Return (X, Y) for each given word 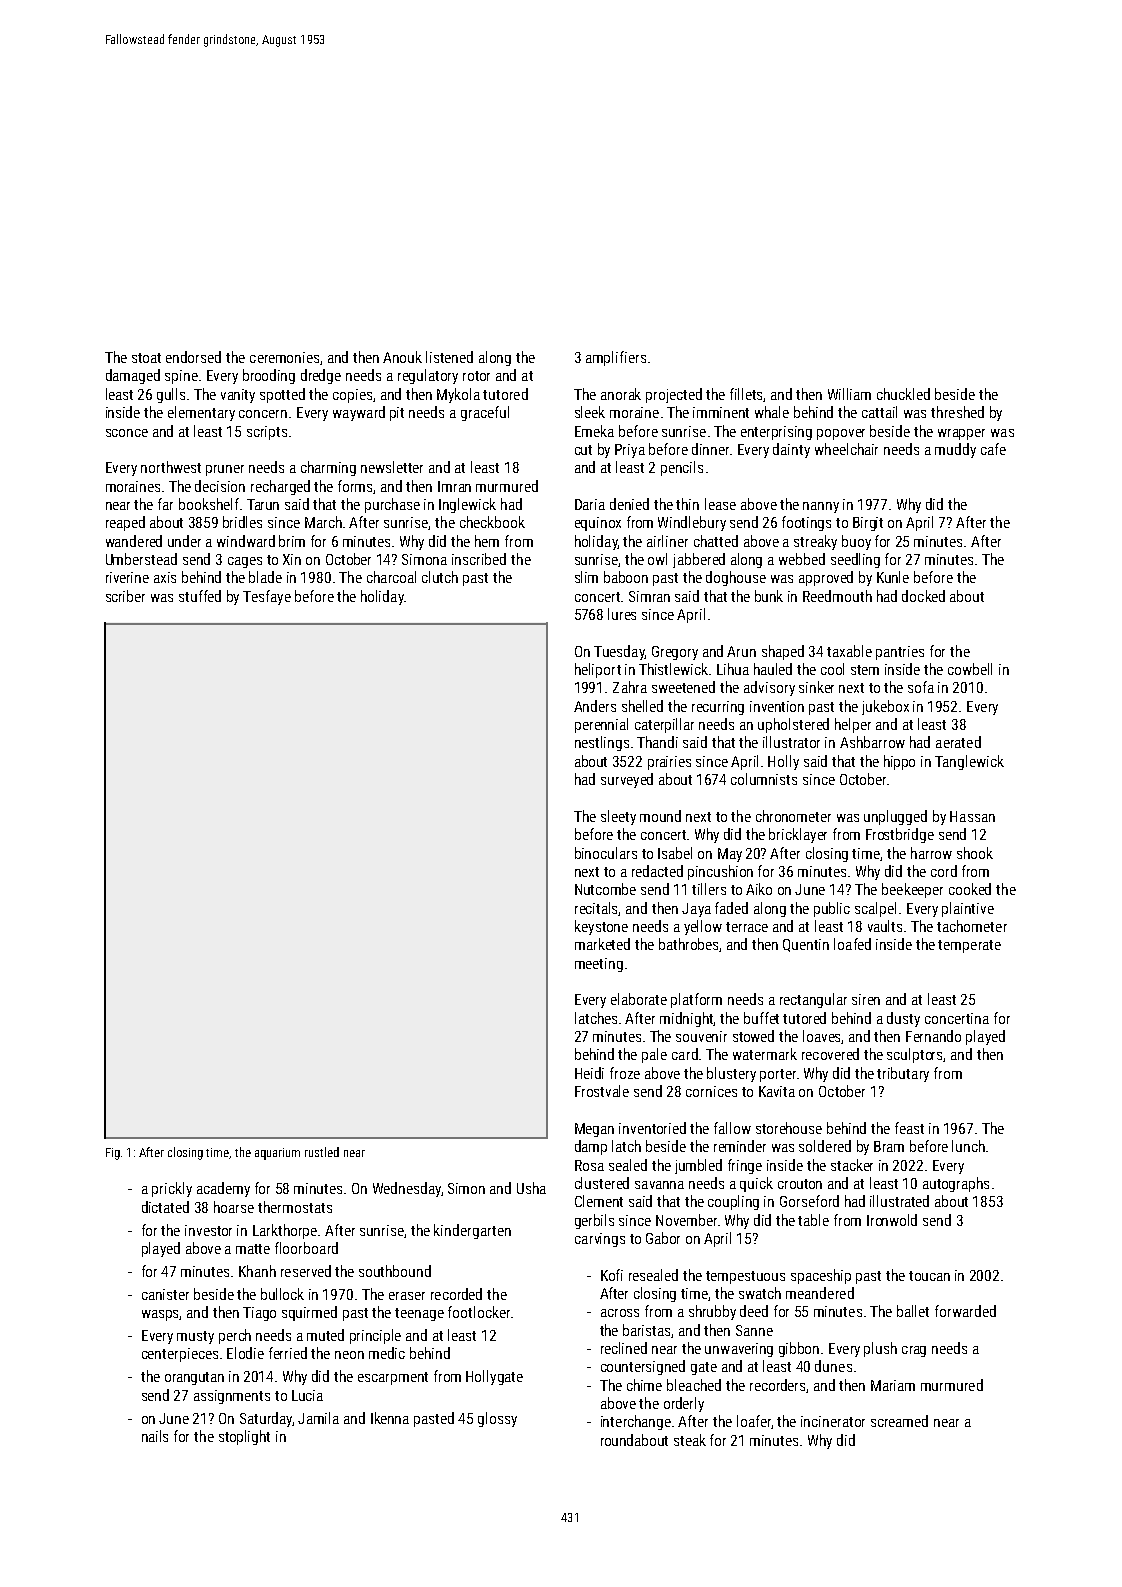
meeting (599, 965)
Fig (113, 1154)
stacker (852, 1165)
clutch (440, 577)
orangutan (194, 1378)
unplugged (895, 817)
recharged (280, 487)
